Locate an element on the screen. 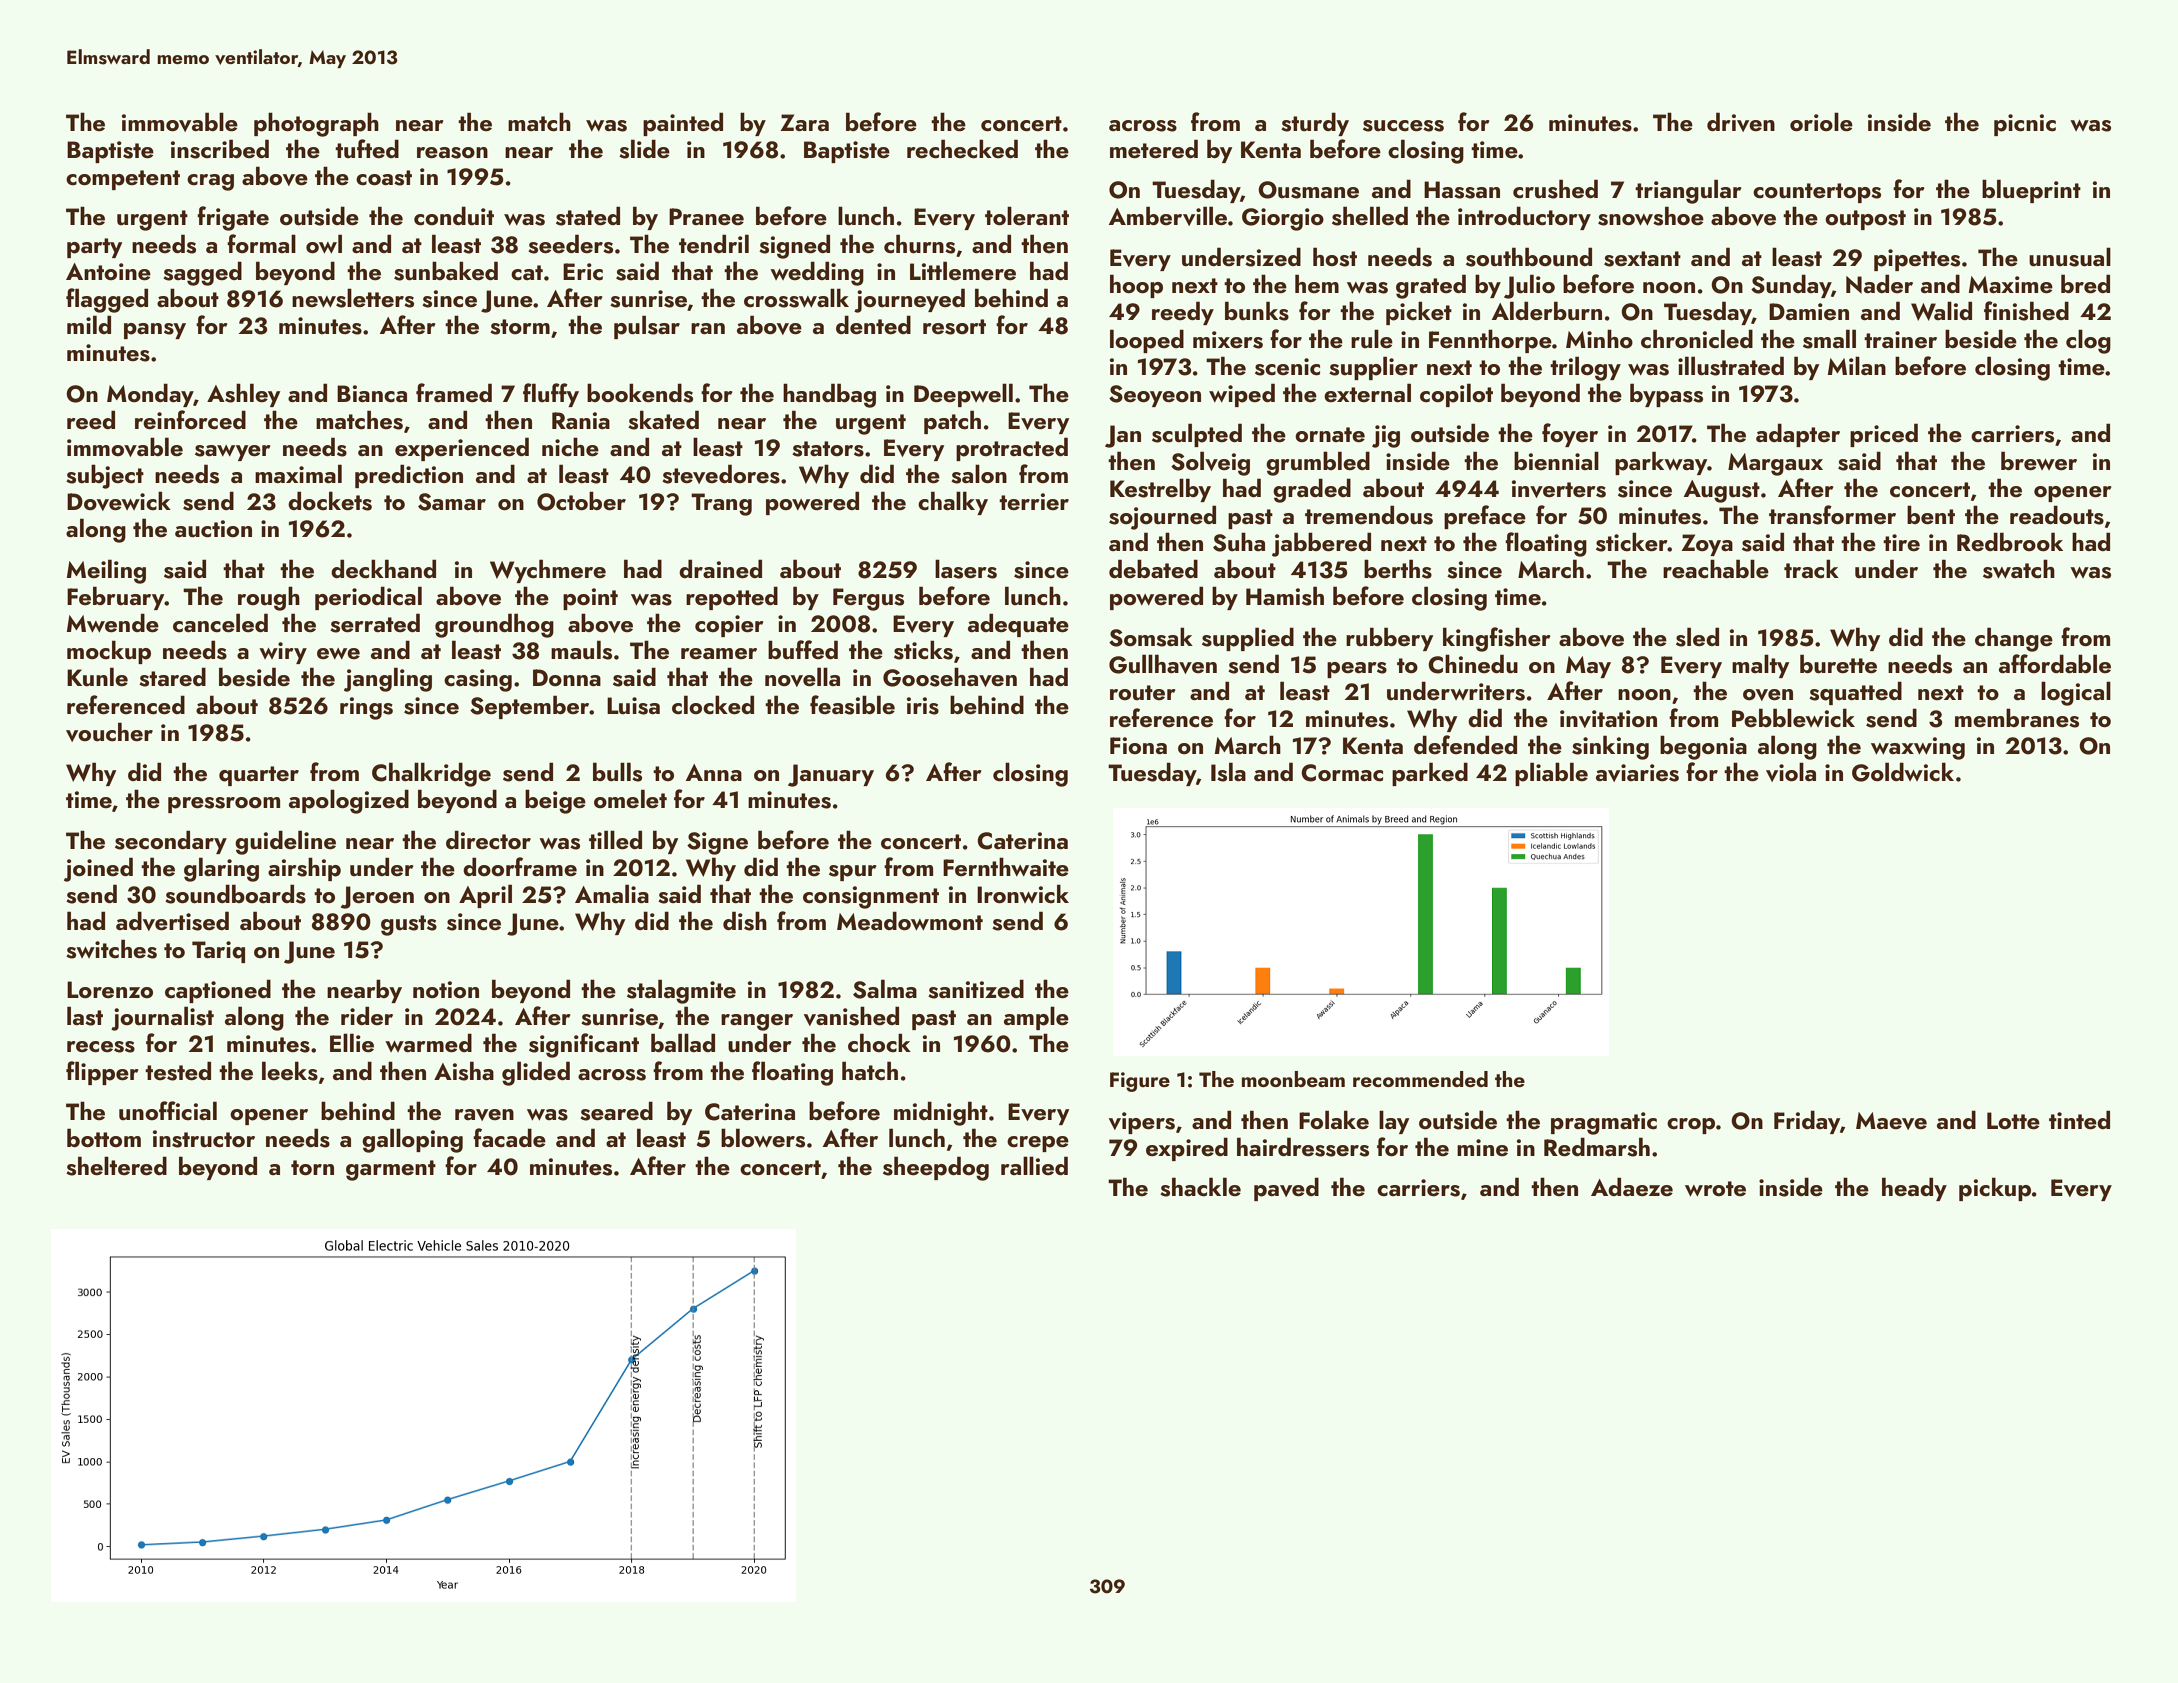 Image resolution: width=2178 pixels, height=1683 pixels. paved is located at coordinates (1286, 1189).
